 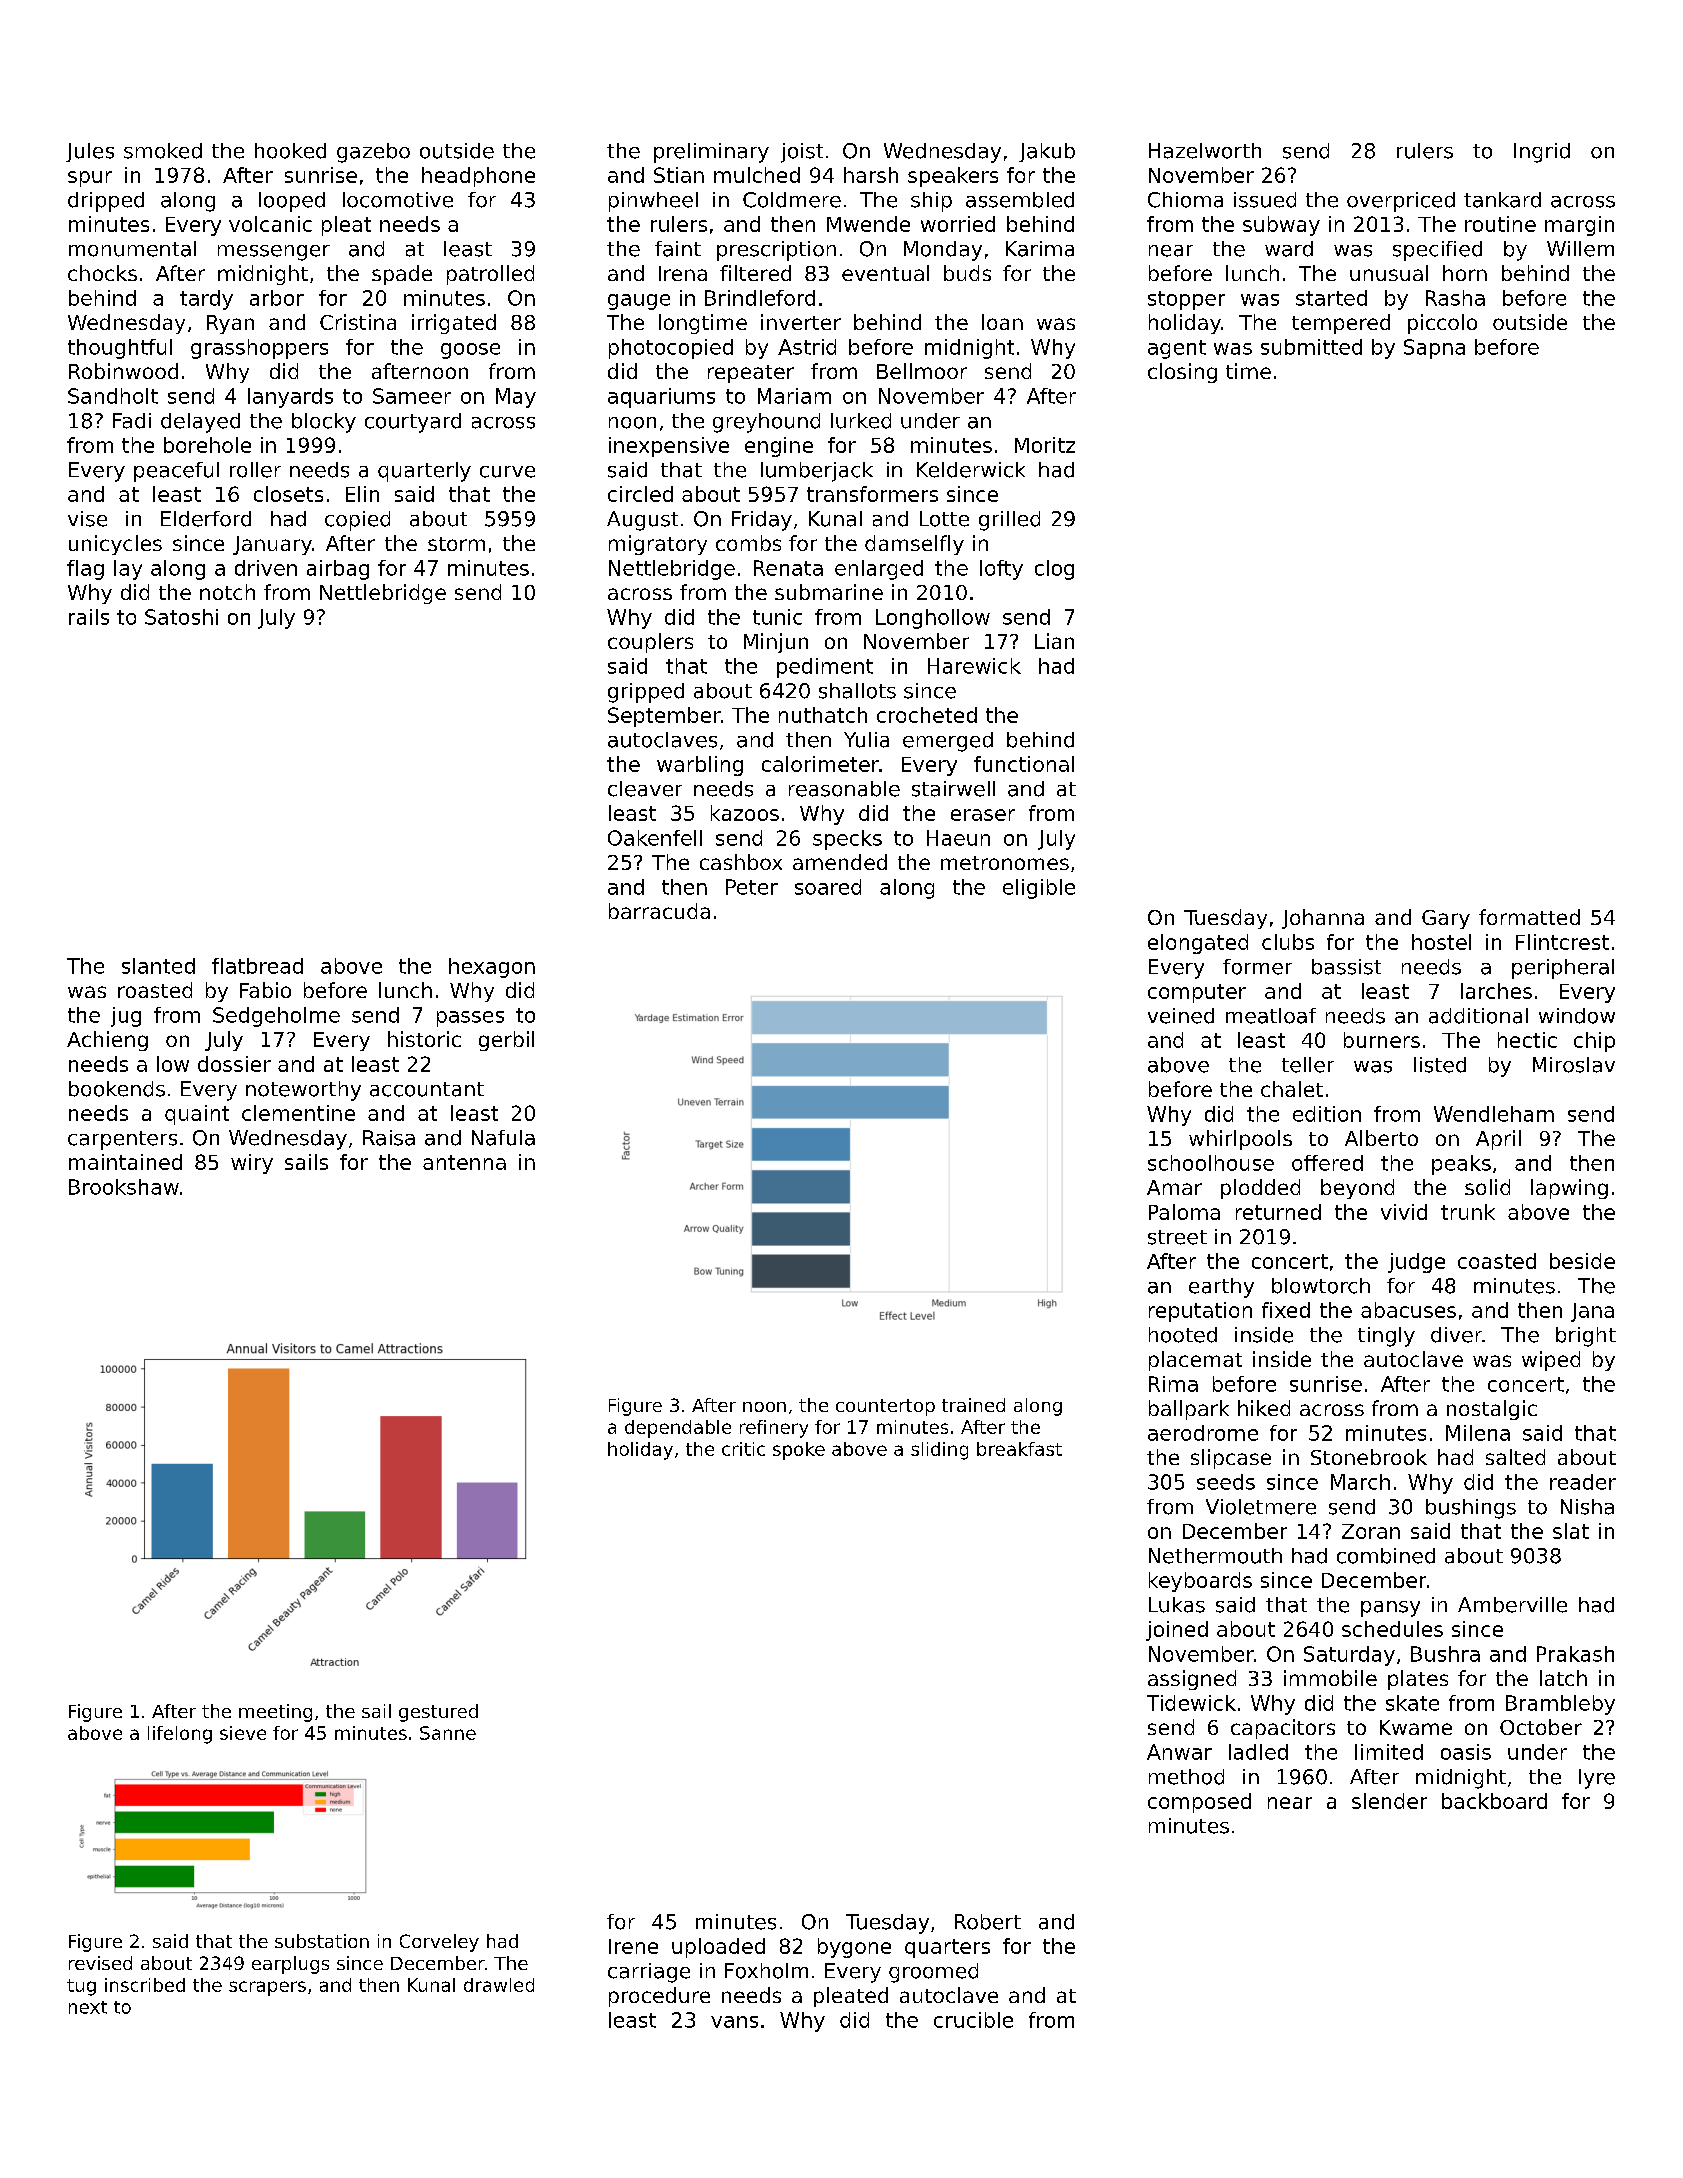 I want to click on elongated, so click(x=1198, y=944).
